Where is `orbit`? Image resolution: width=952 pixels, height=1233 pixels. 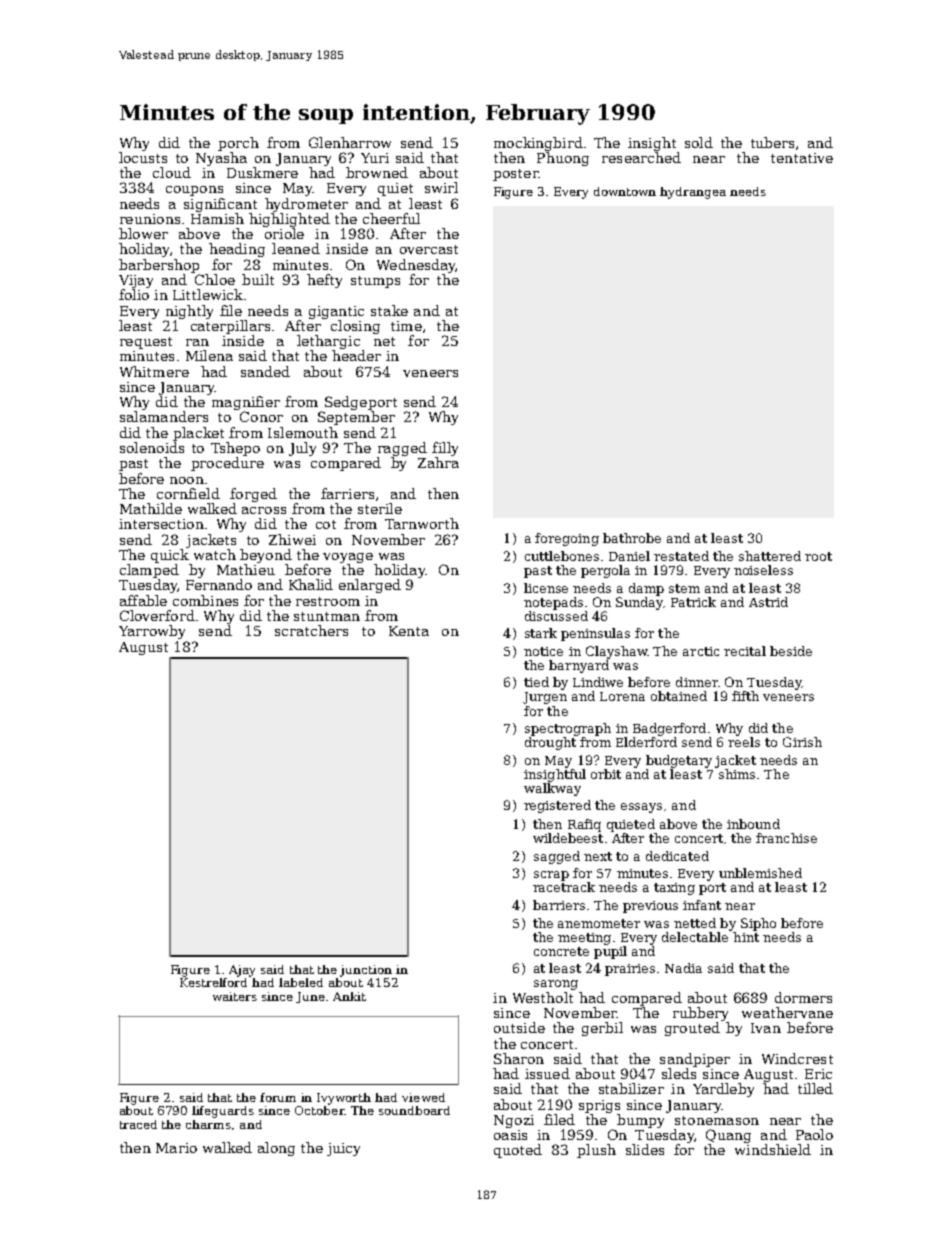 orbit is located at coordinates (606, 774).
